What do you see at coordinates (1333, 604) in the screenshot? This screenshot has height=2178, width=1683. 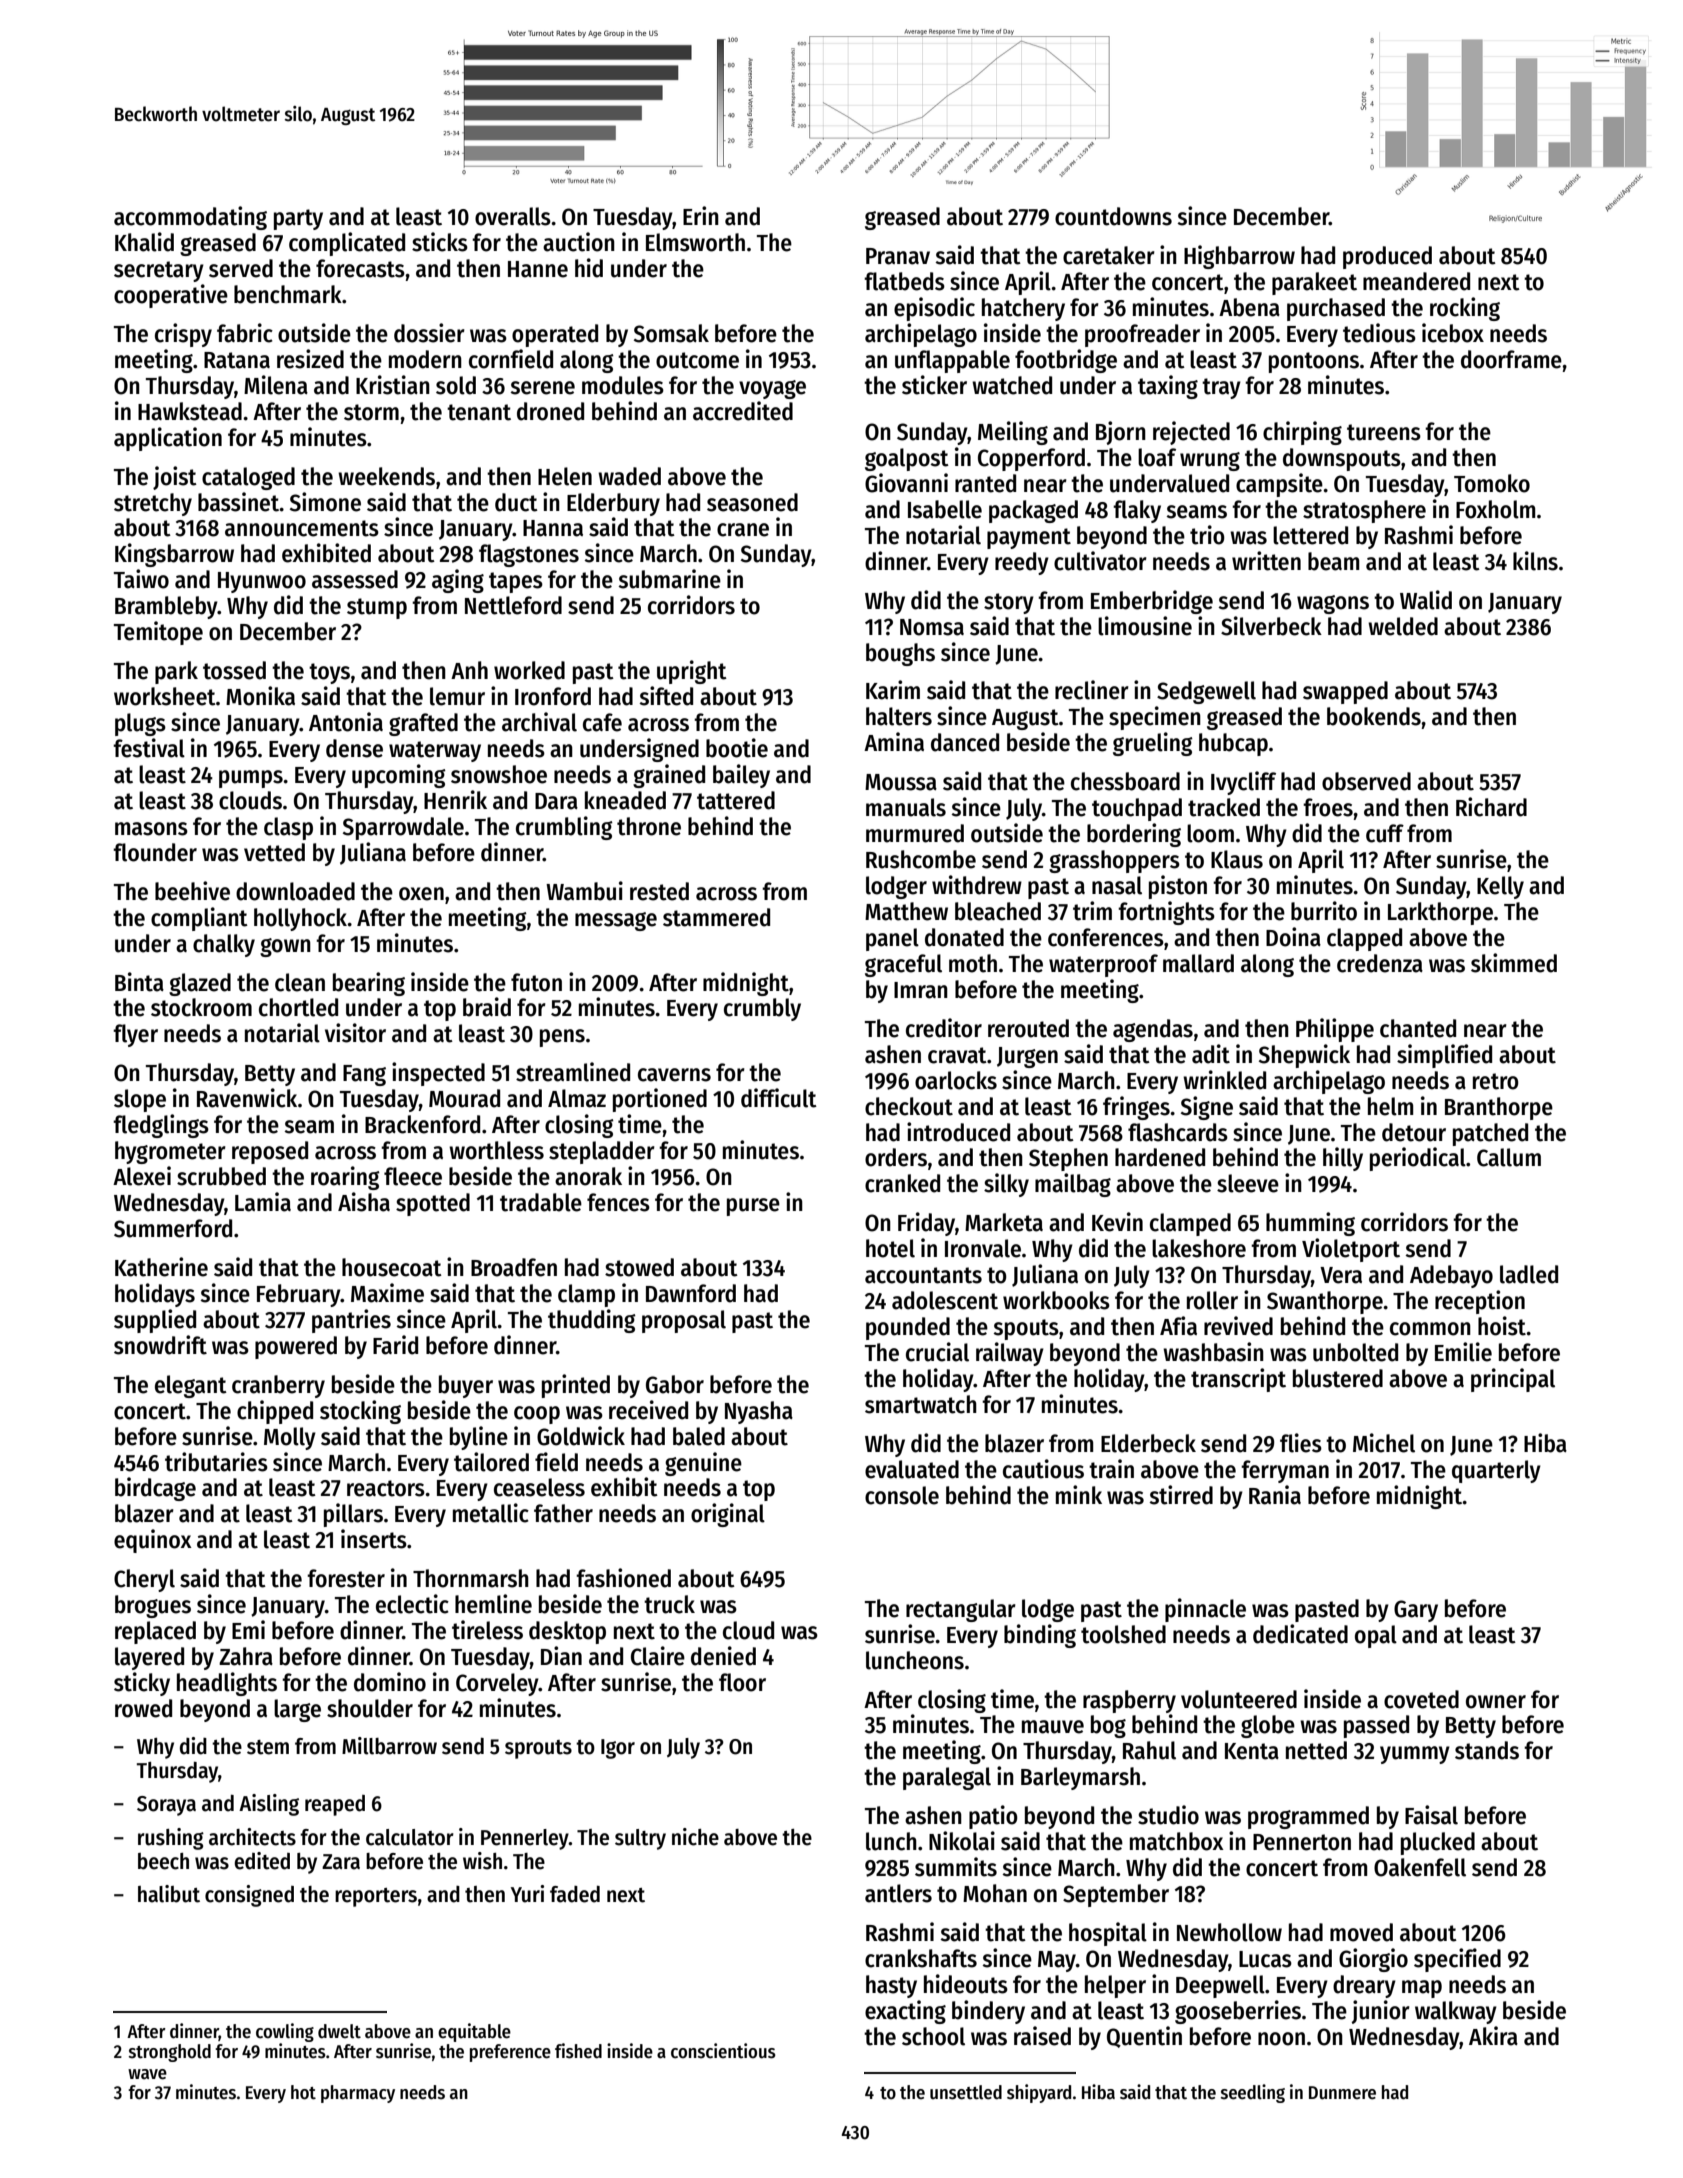 I see `wagons` at bounding box center [1333, 604].
